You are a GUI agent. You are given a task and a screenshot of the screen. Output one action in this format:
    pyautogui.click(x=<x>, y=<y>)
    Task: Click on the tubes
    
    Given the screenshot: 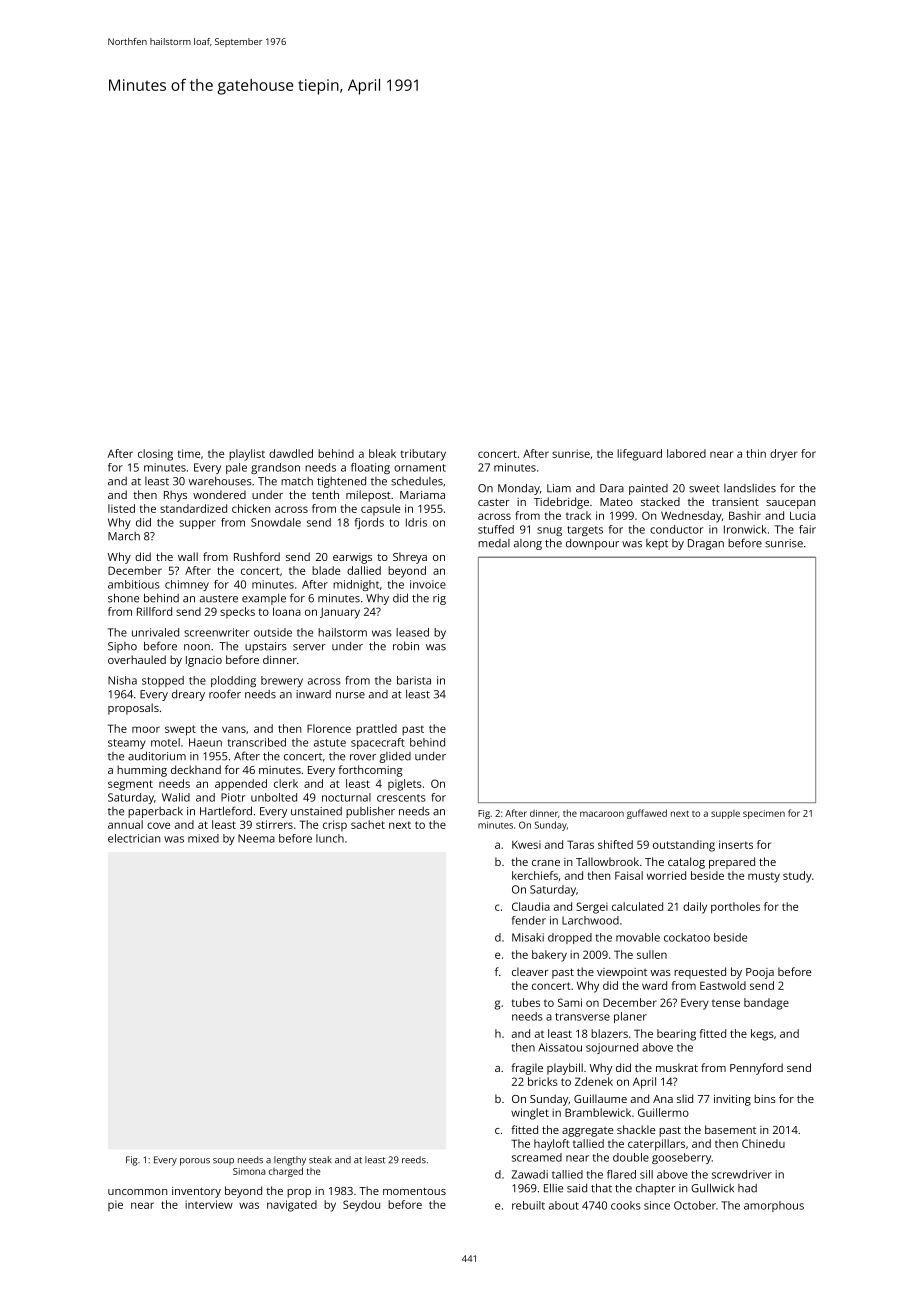 What is the action you would take?
    pyautogui.click(x=525, y=1002)
